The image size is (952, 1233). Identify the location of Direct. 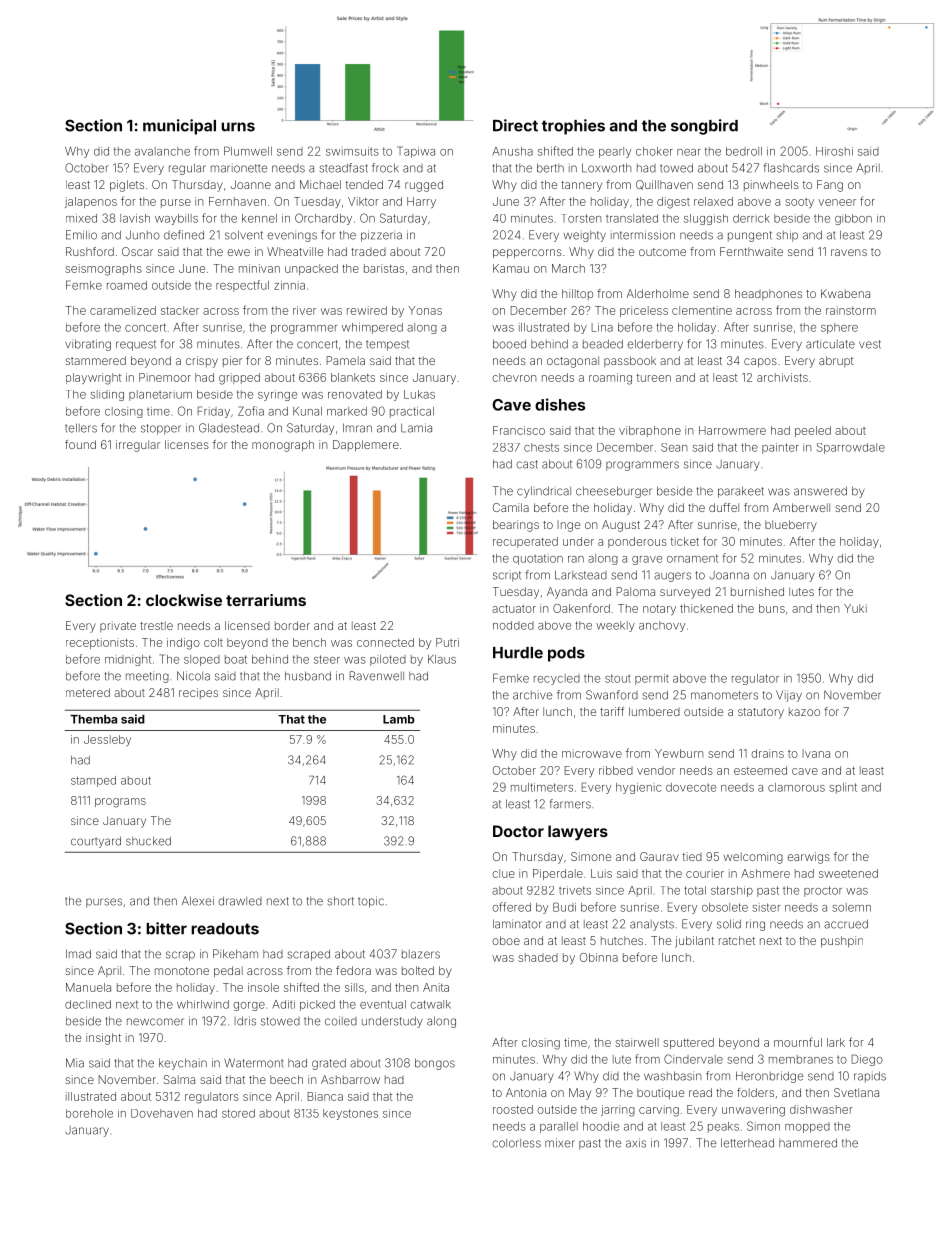
(515, 125).
